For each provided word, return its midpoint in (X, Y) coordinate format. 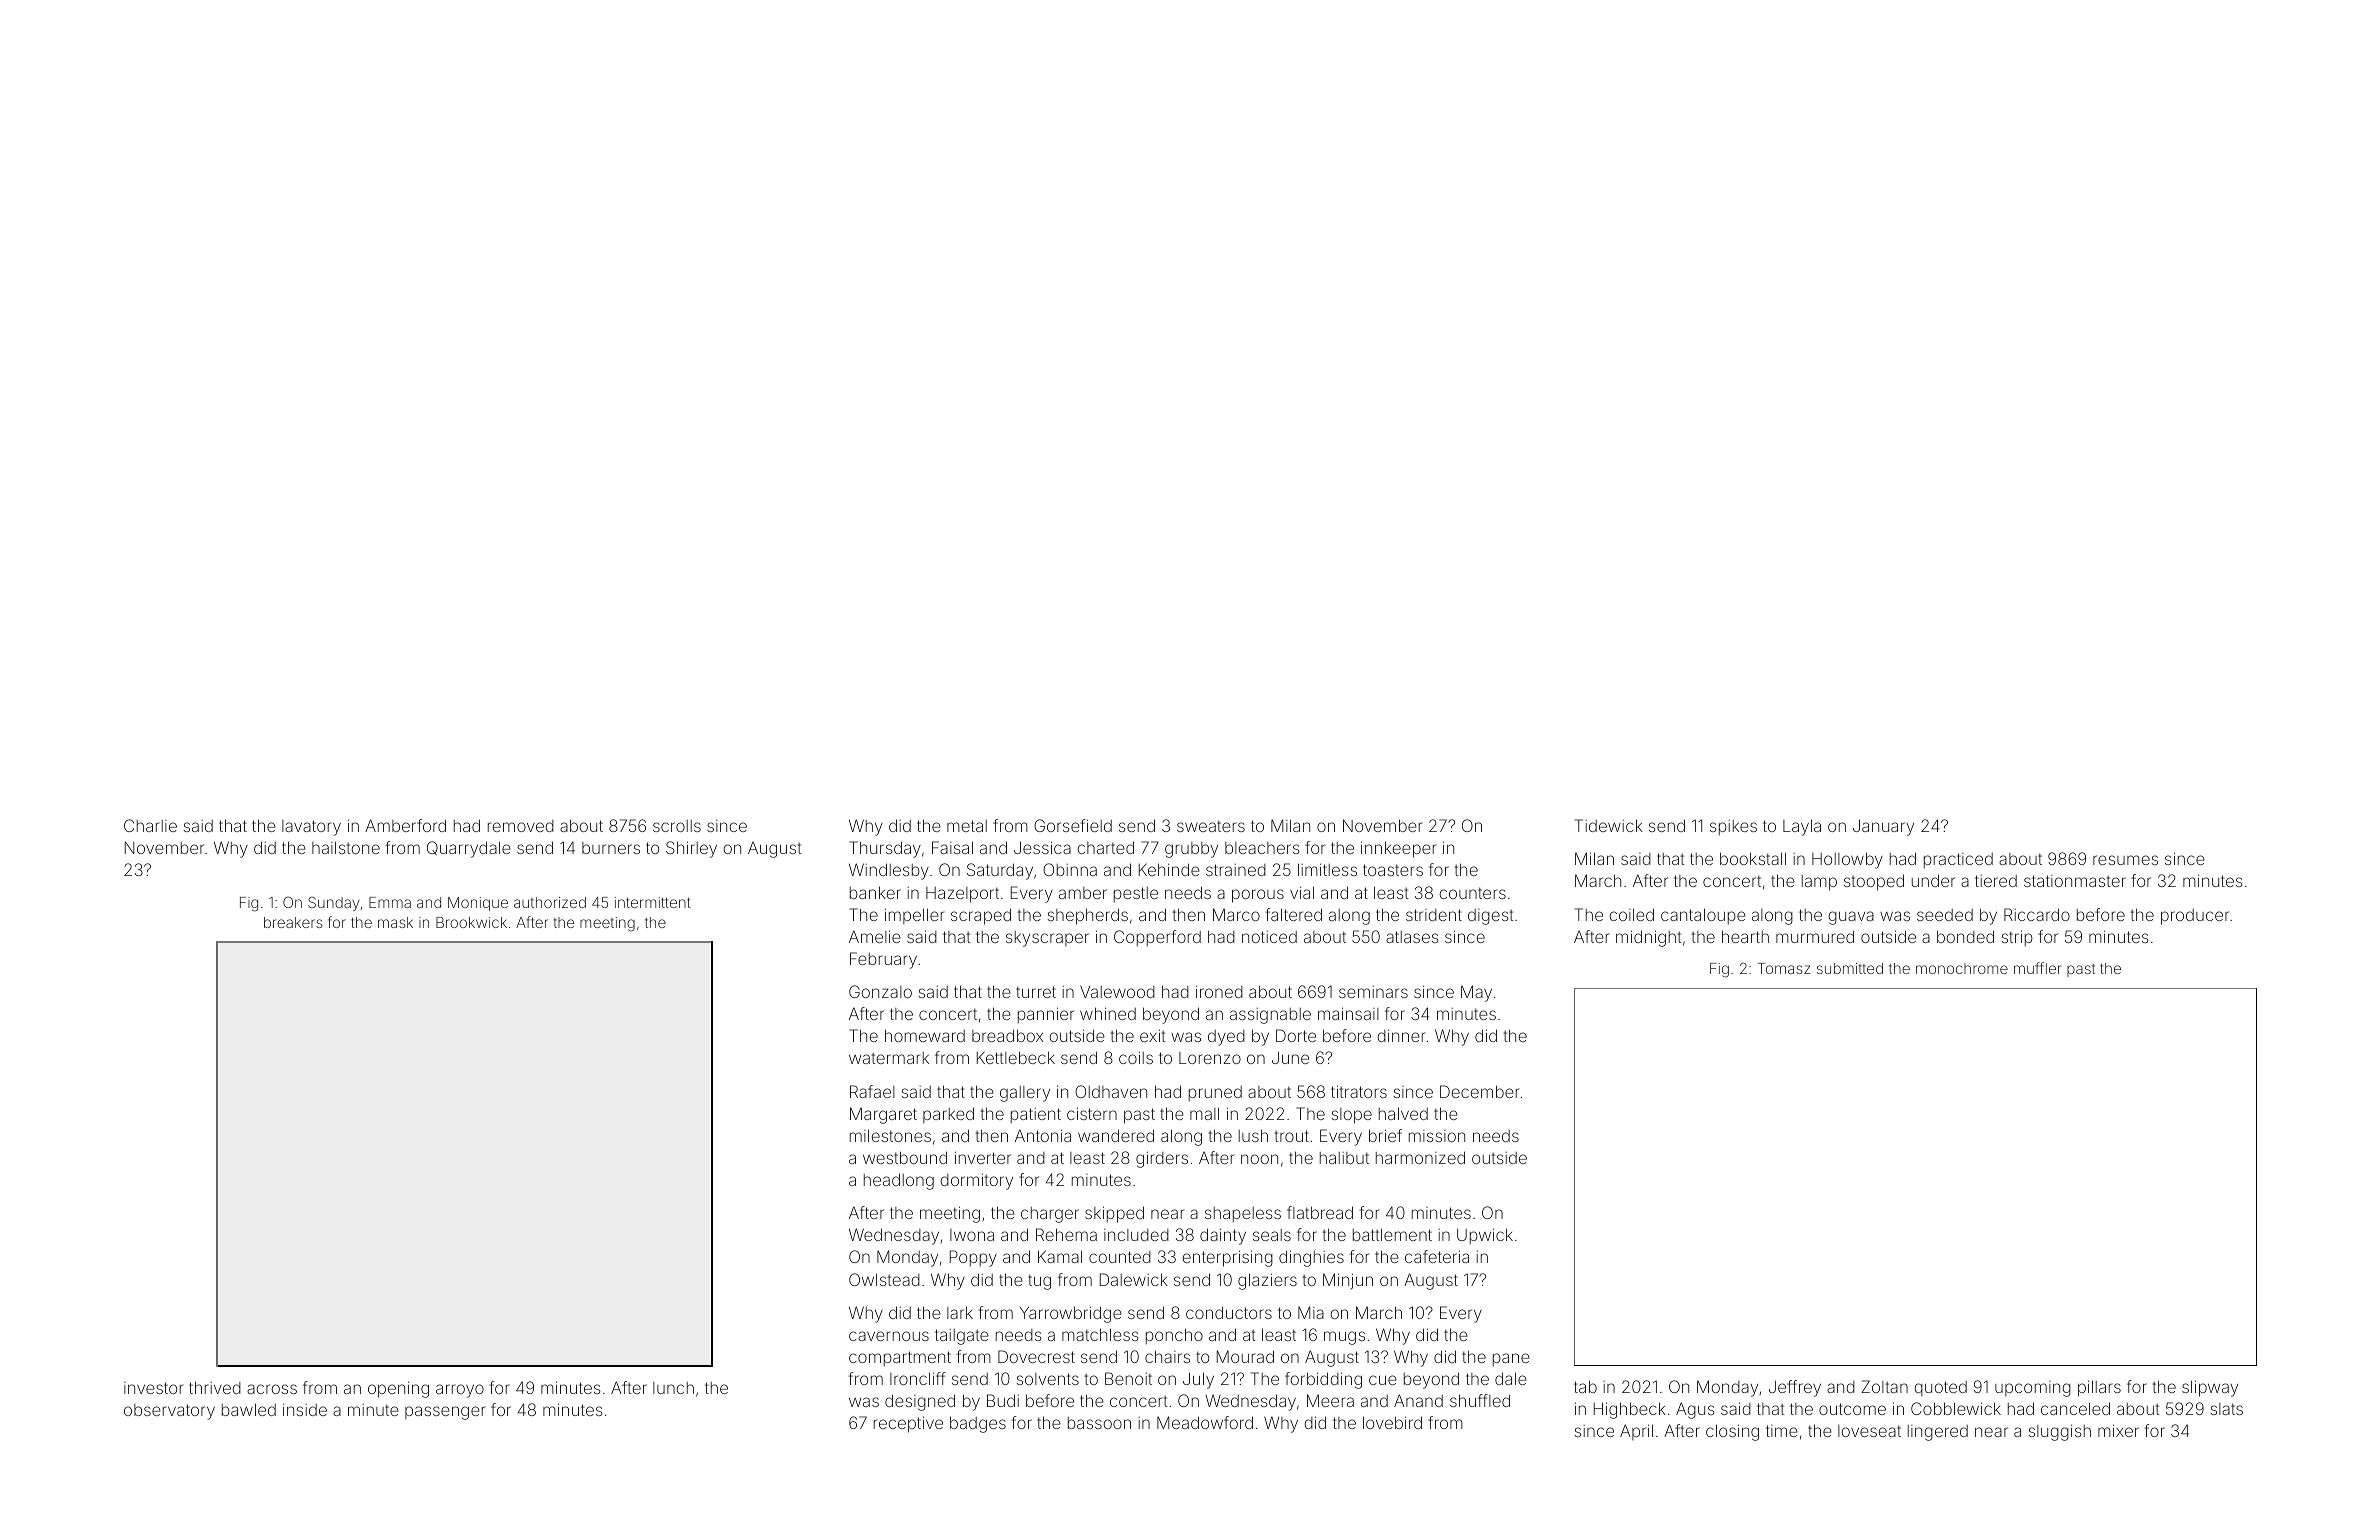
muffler (2038, 968)
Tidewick (1609, 825)
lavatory (311, 828)
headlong (899, 1181)
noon (1259, 1159)
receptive (908, 1424)
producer (2195, 917)
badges (978, 1424)
